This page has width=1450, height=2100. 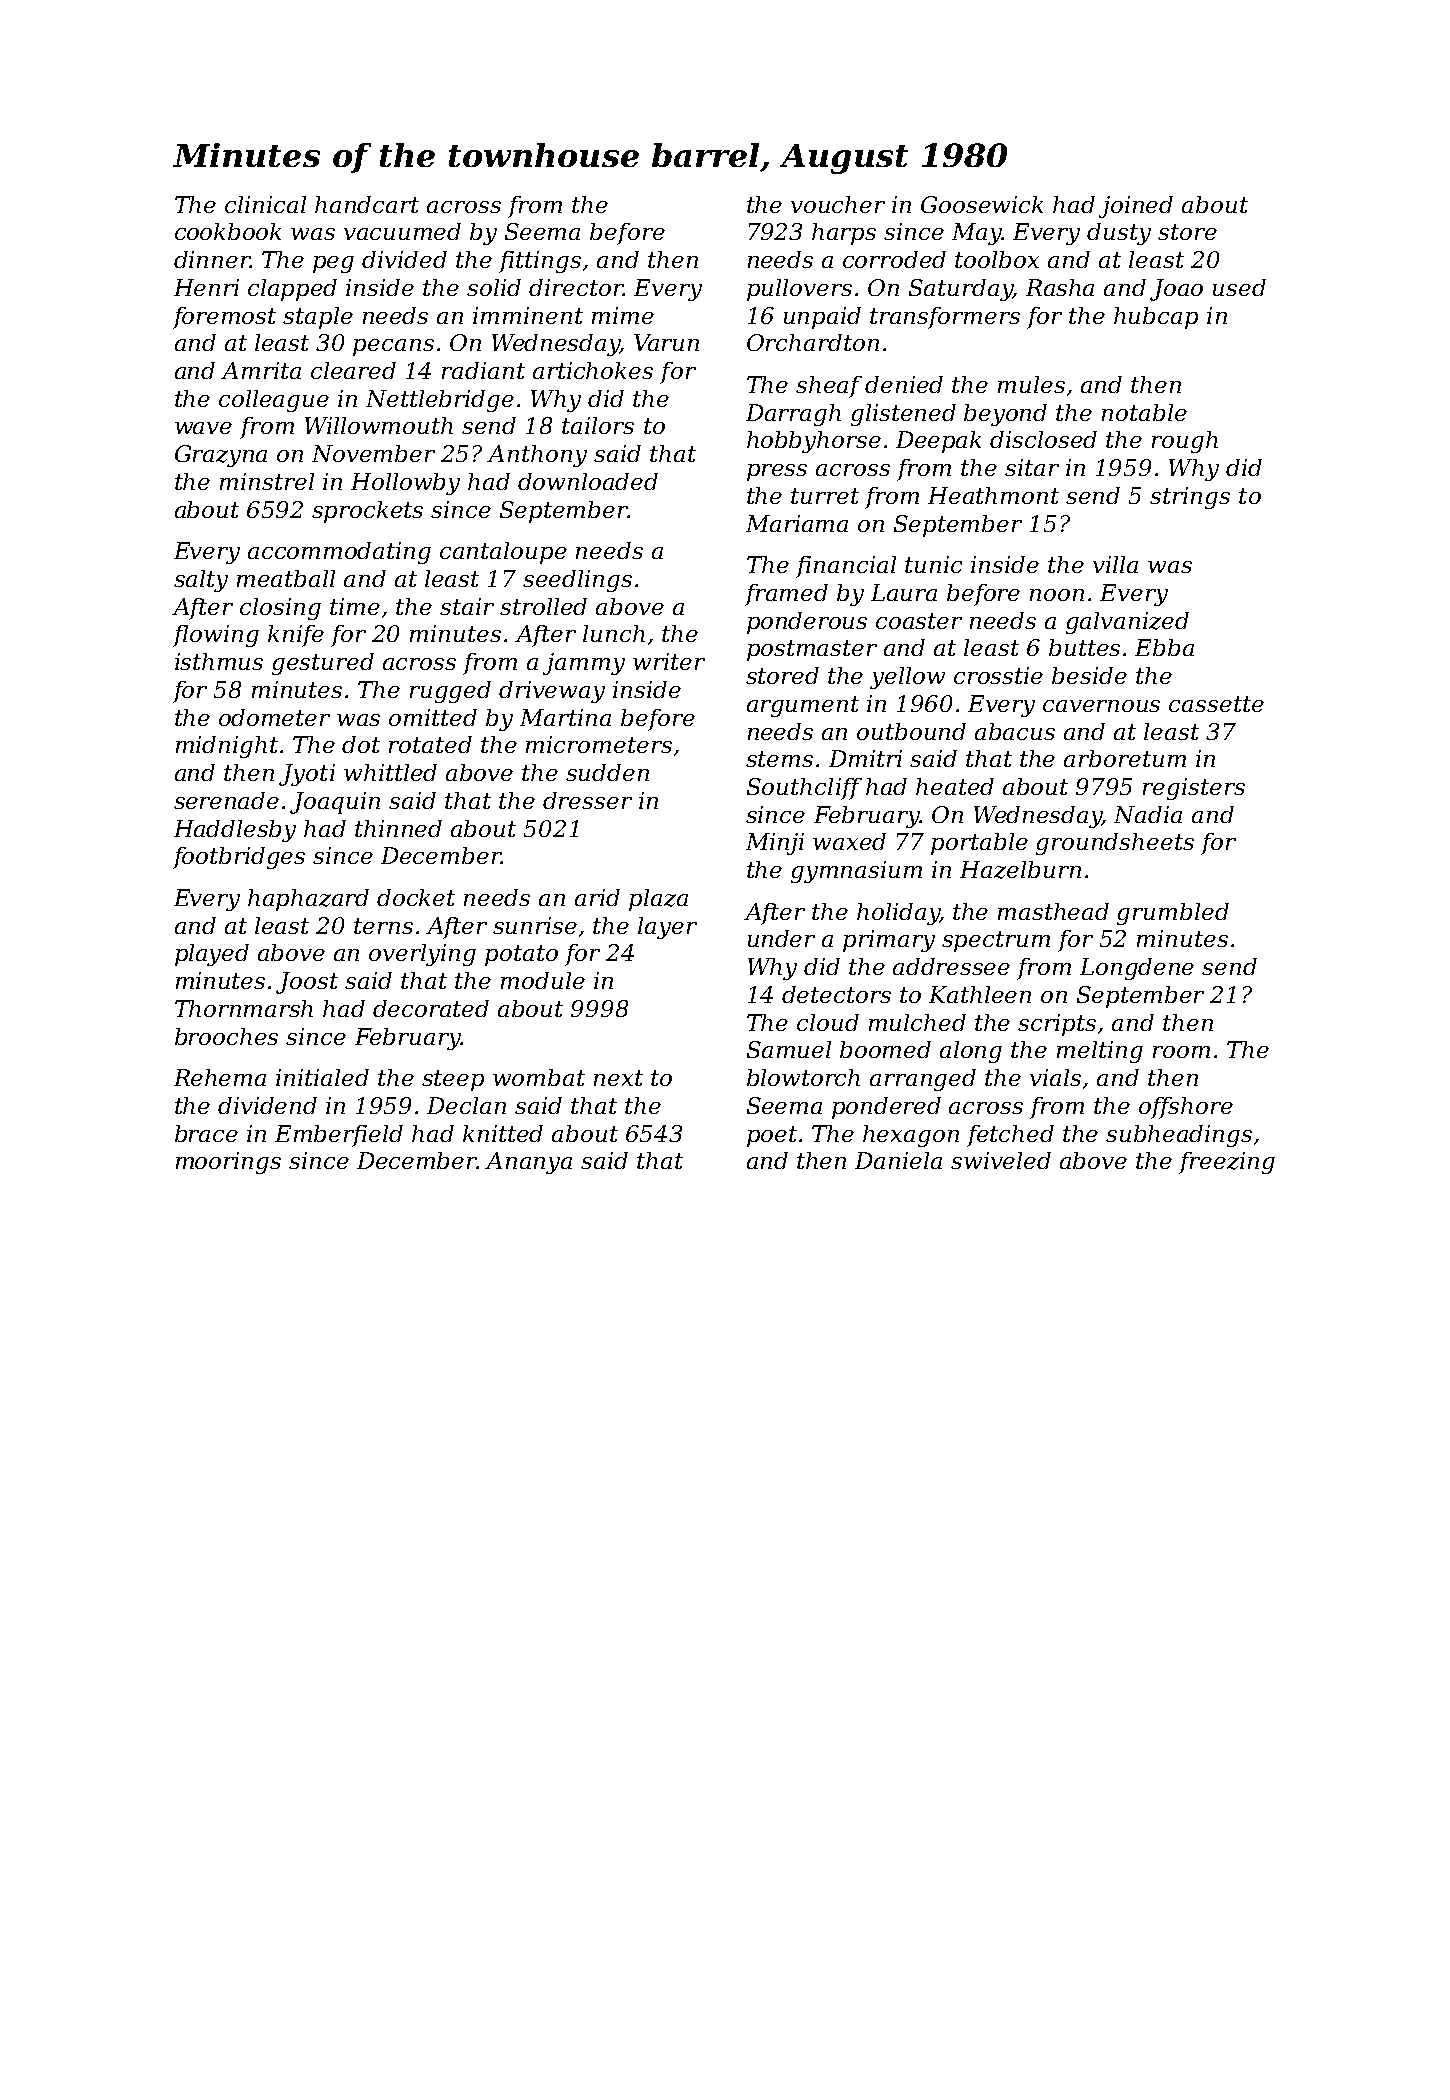 I want to click on voucher, so click(x=838, y=204).
